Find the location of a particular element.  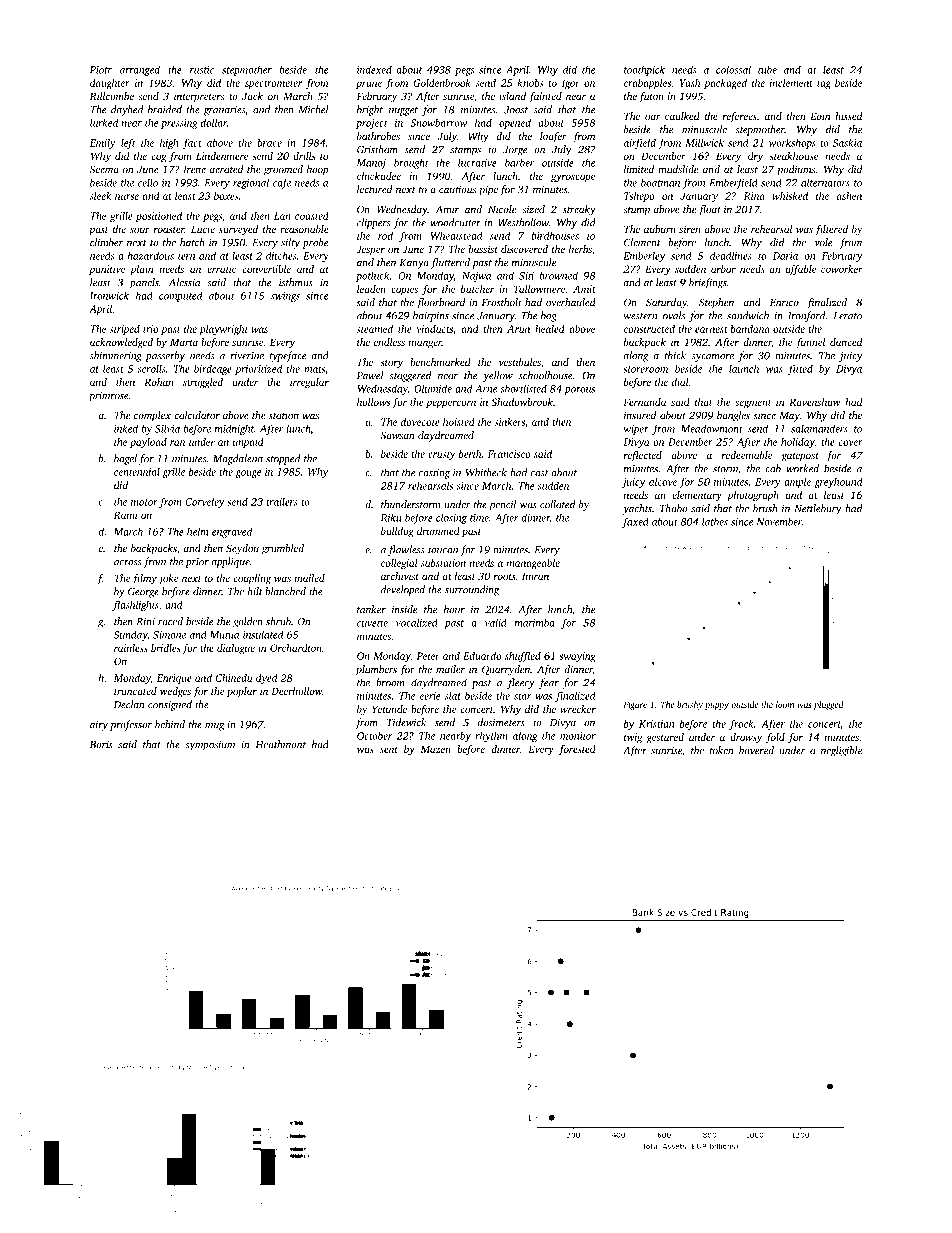

faxed is located at coordinates (635, 522).
